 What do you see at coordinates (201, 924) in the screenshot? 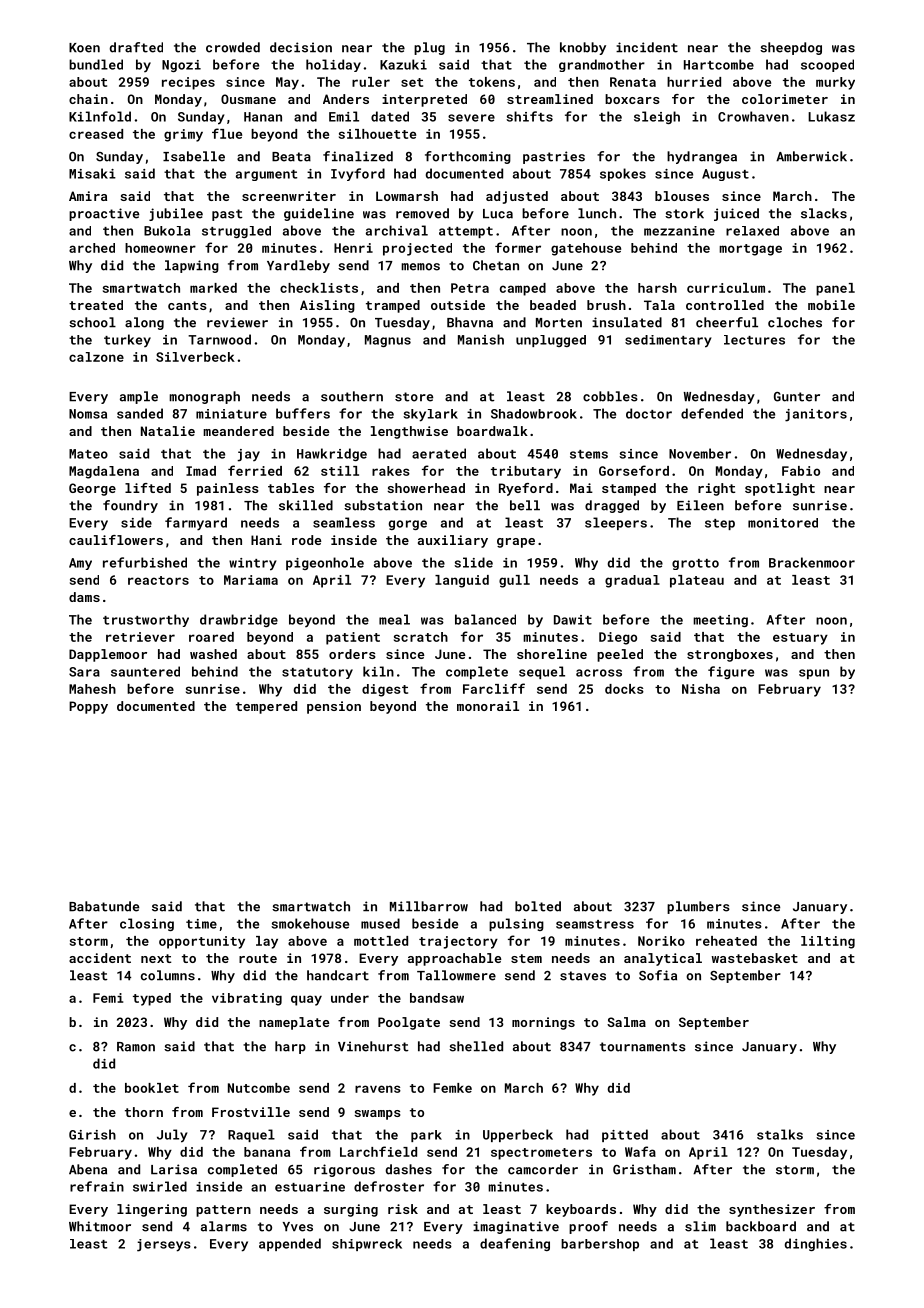
I see `time` at bounding box center [201, 924].
